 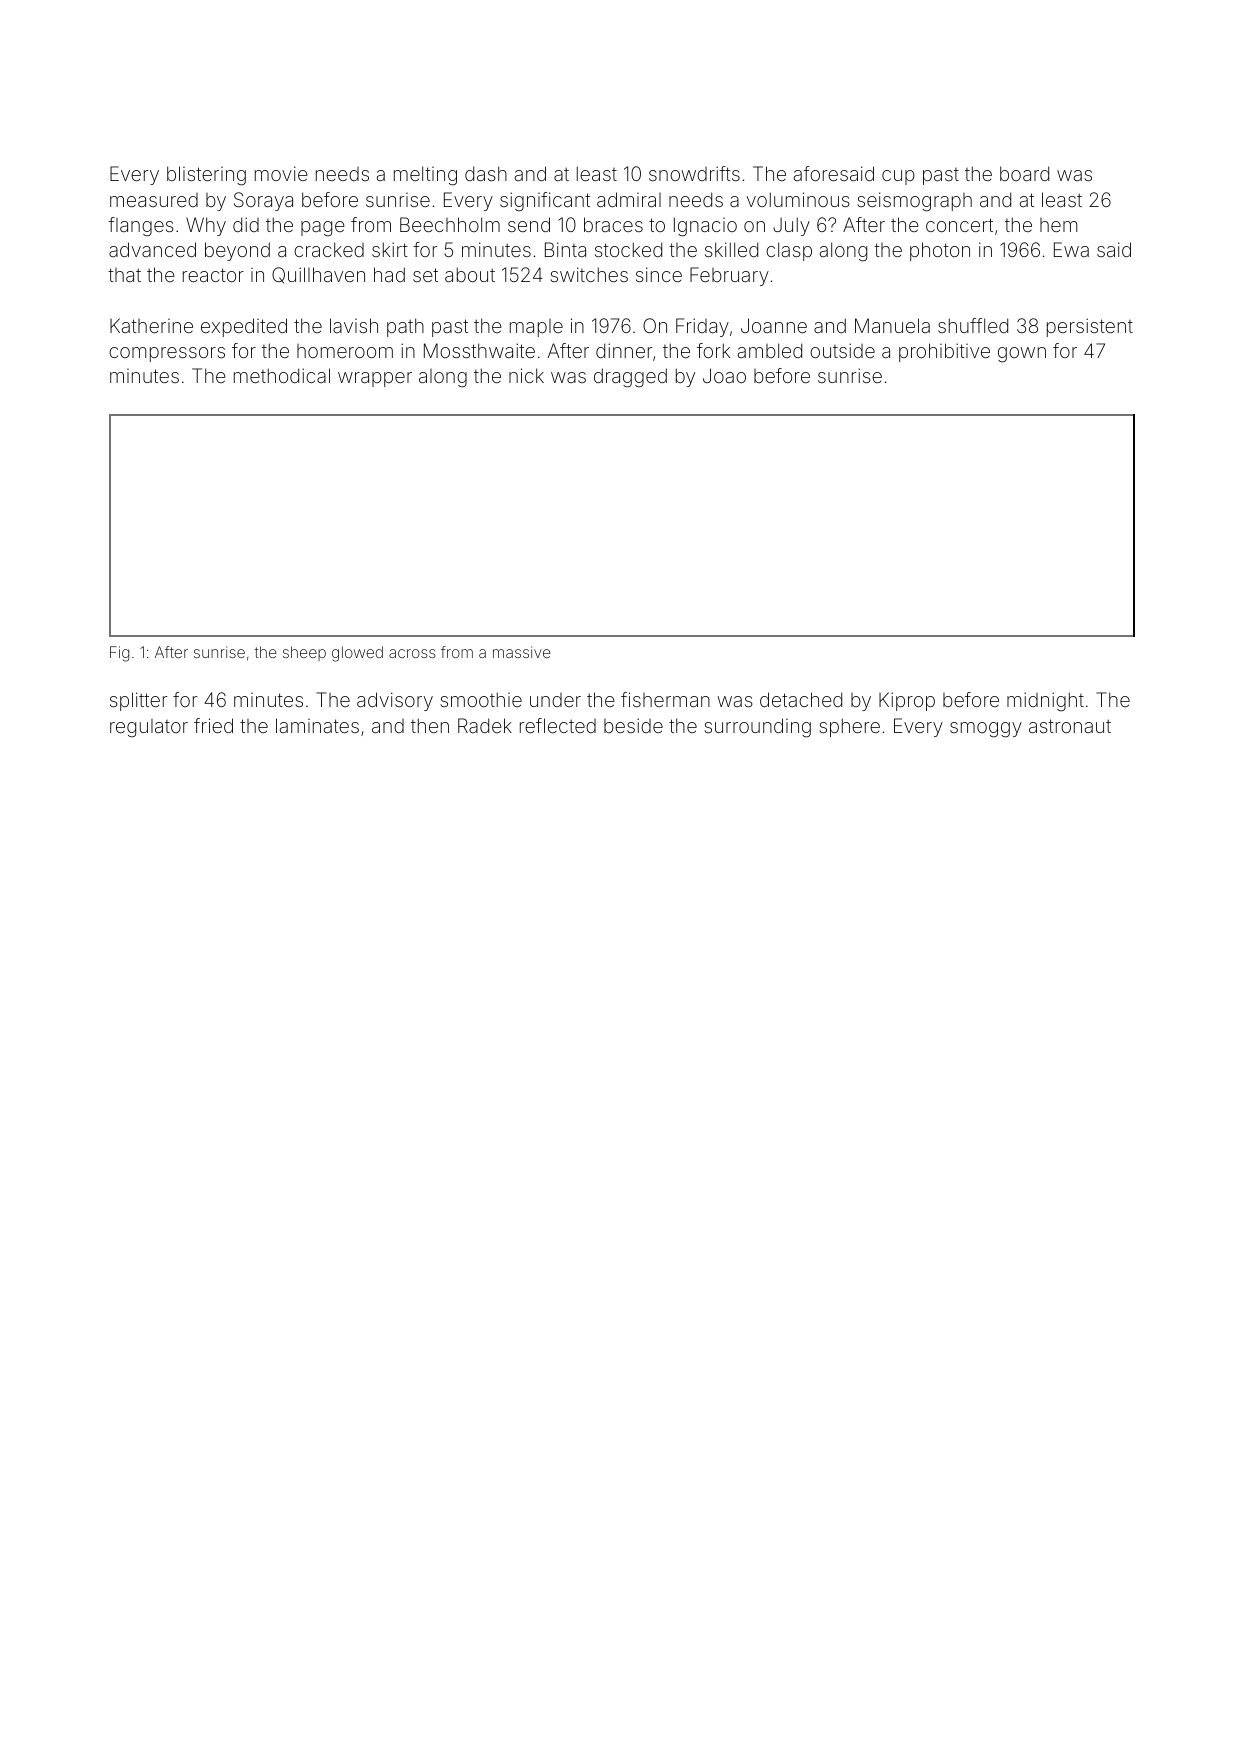 I want to click on smoothie, so click(x=481, y=699).
